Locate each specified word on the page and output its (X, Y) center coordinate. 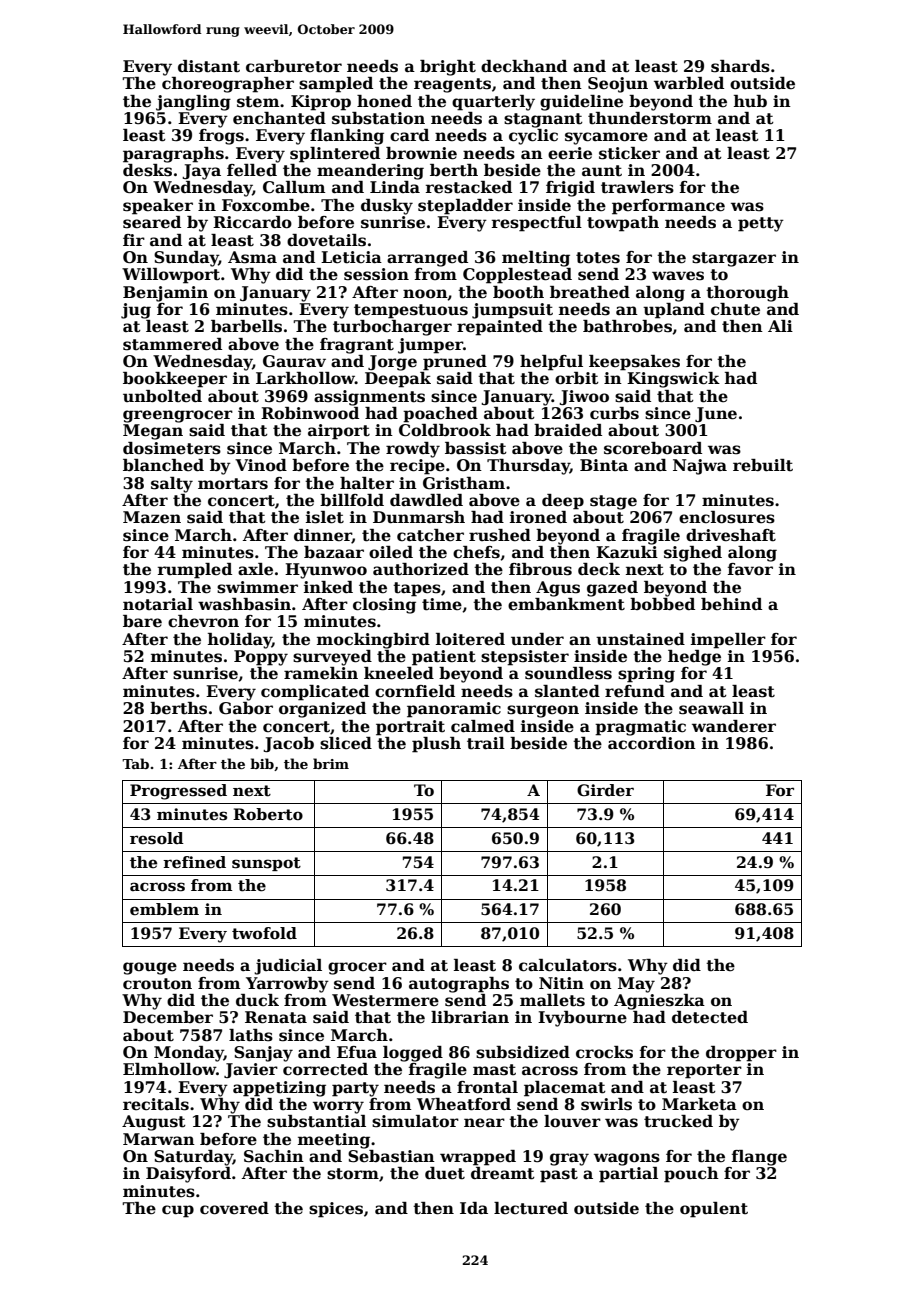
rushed (500, 535)
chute (735, 309)
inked (328, 587)
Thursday (528, 467)
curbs (614, 413)
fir (134, 240)
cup (178, 1211)
